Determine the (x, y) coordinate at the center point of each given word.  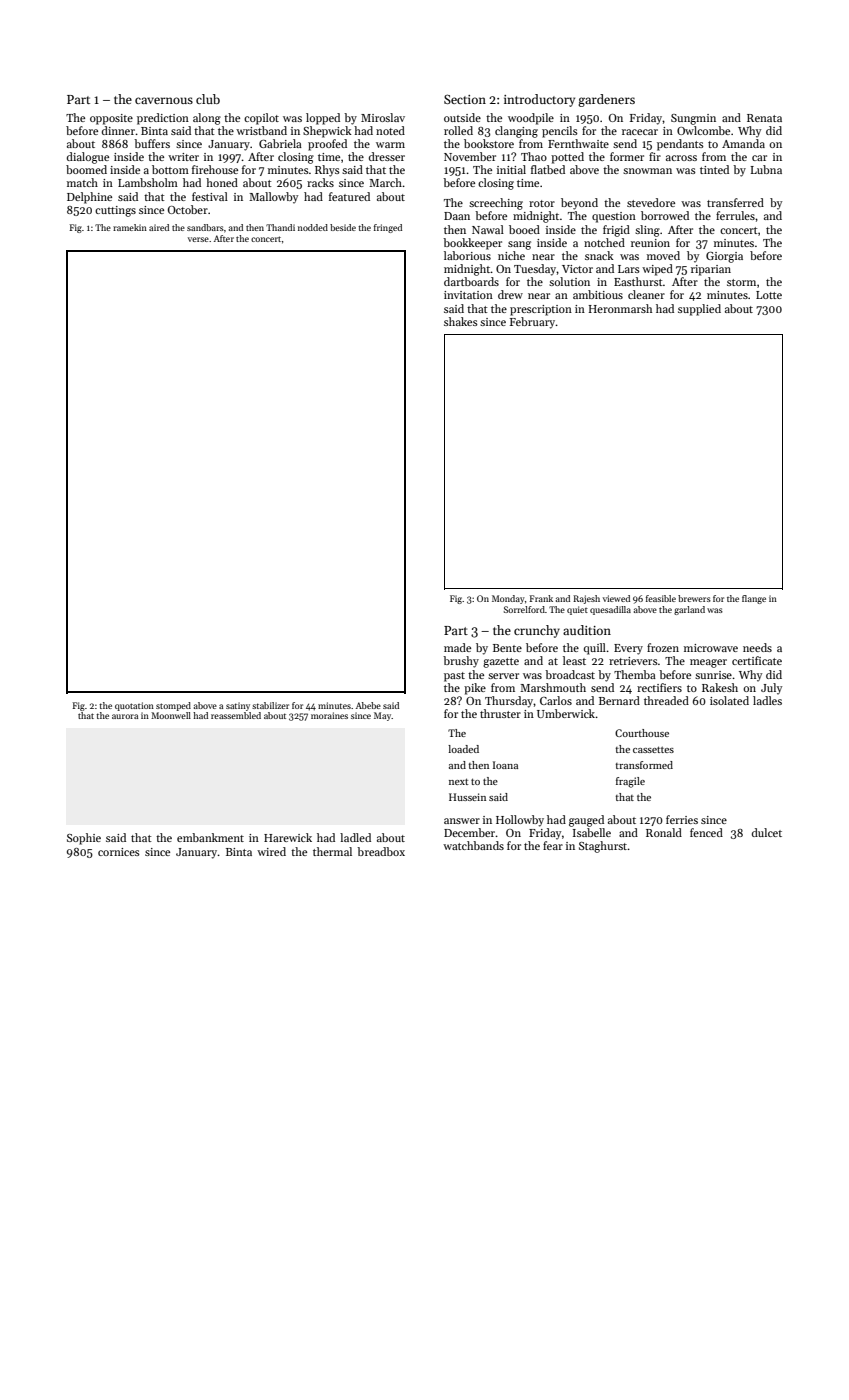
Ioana (505, 765)
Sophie (84, 839)
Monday (508, 599)
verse (198, 239)
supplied (699, 310)
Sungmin (693, 119)
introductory (539, 100)
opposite (111, 119)
